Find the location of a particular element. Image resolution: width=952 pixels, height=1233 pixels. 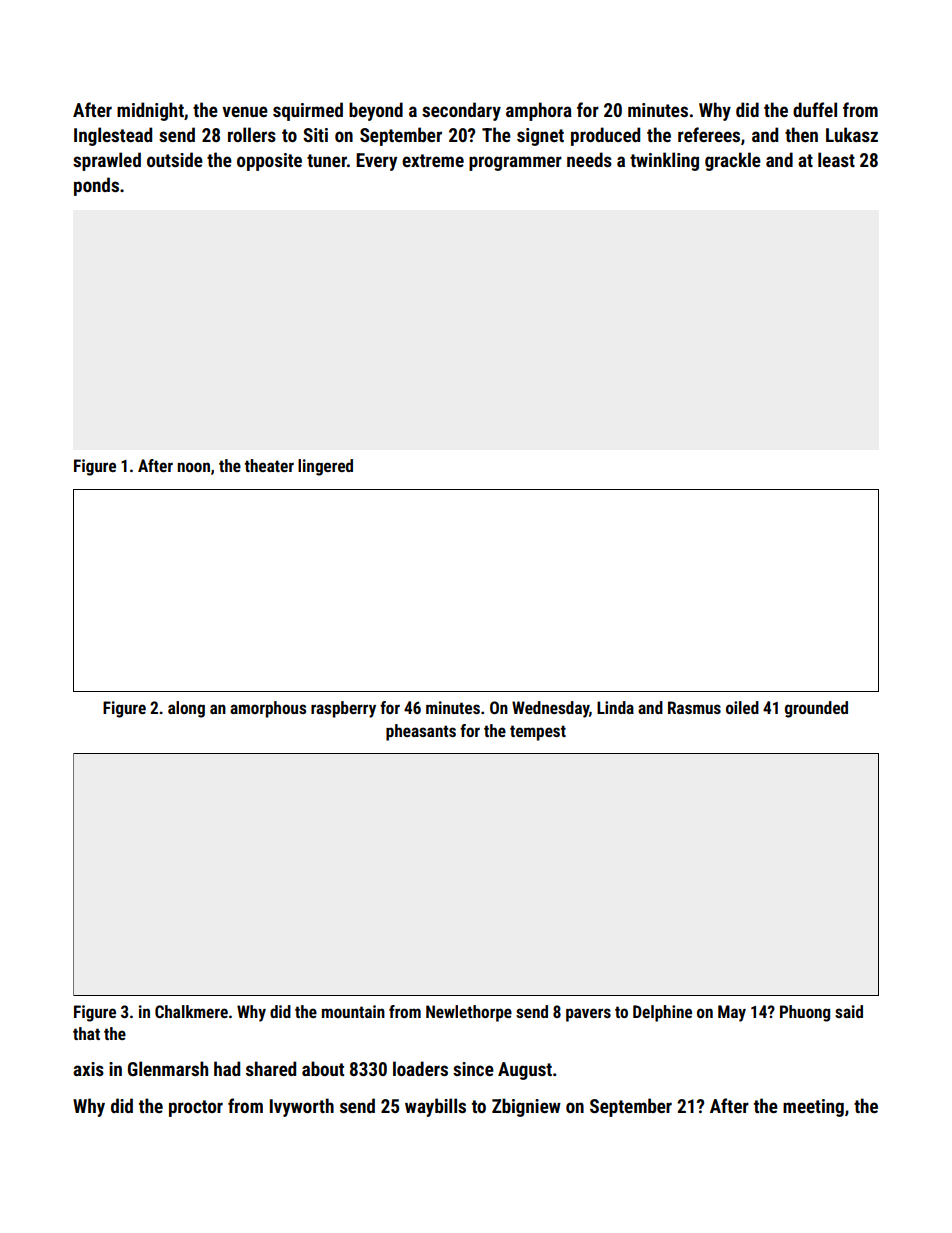

duffel is located at coordinates (815, 109).
